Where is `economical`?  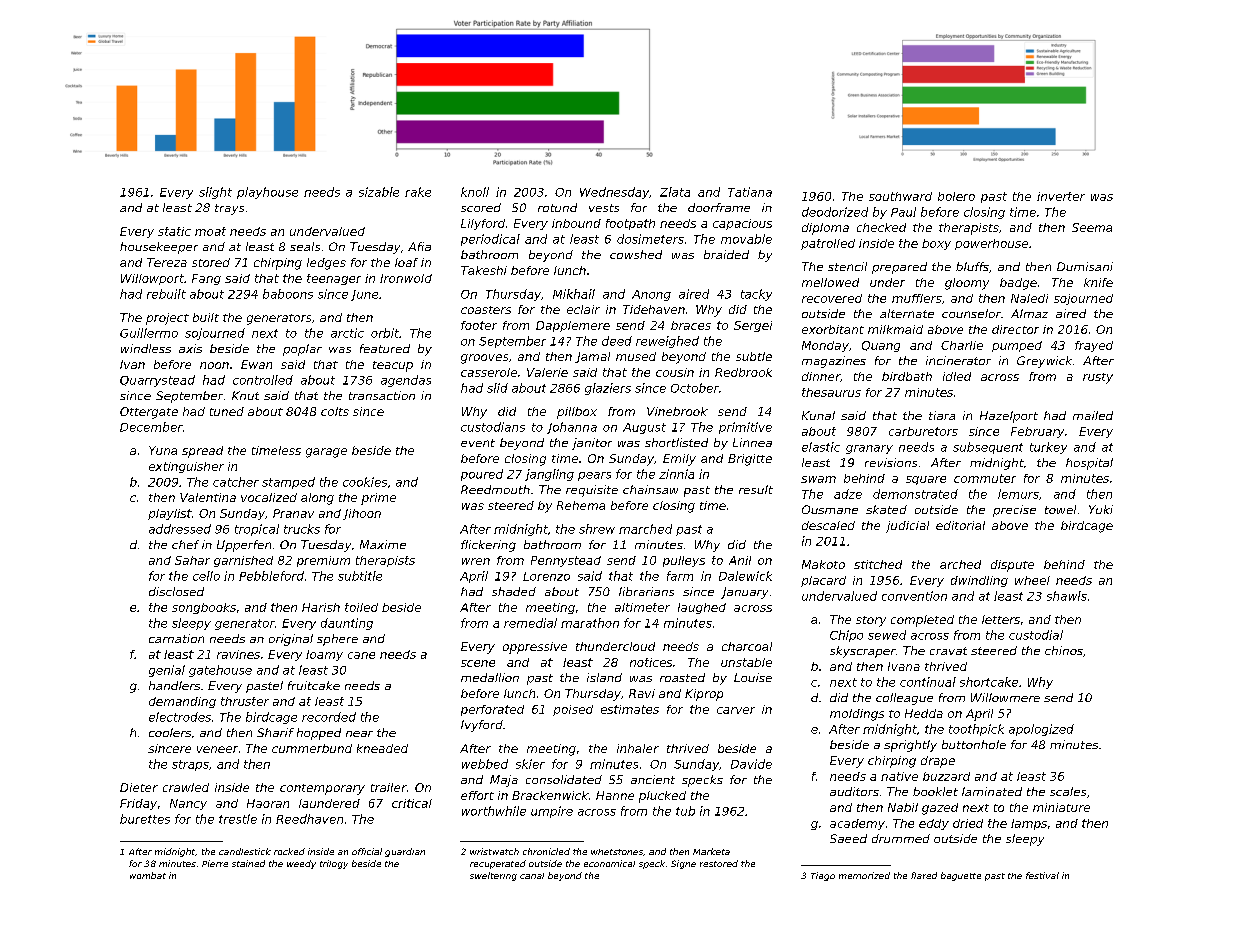
economical is located at coordinates (609, 863).
